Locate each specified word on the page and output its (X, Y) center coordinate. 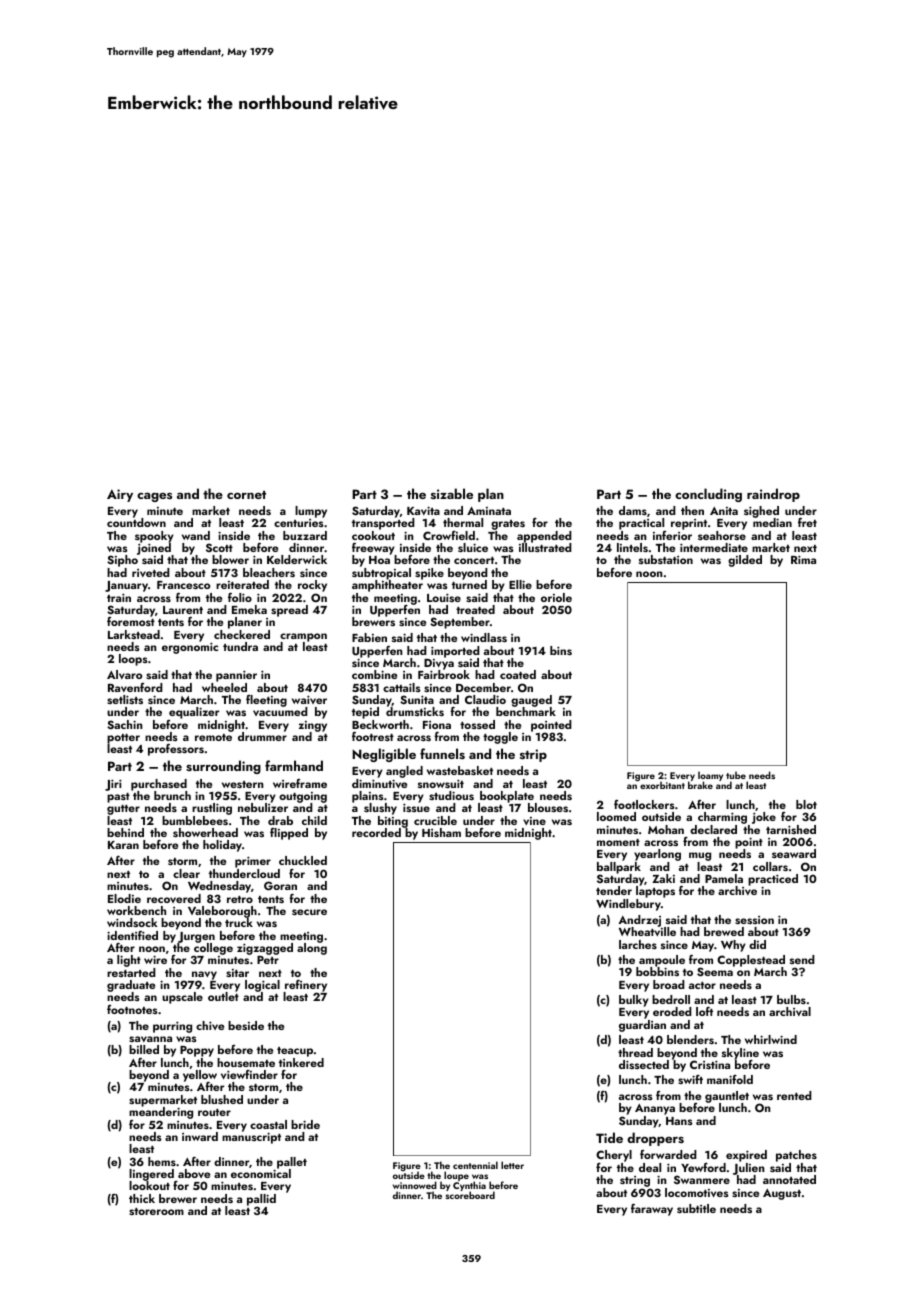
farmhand (294, 765)
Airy (120, 495)
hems (162, 1161)
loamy (710, 776)
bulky (634, 1001)
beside (246, 1025)
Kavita (423, 510)
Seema (715, 972)
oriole (556, 597)
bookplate (507, 797)
